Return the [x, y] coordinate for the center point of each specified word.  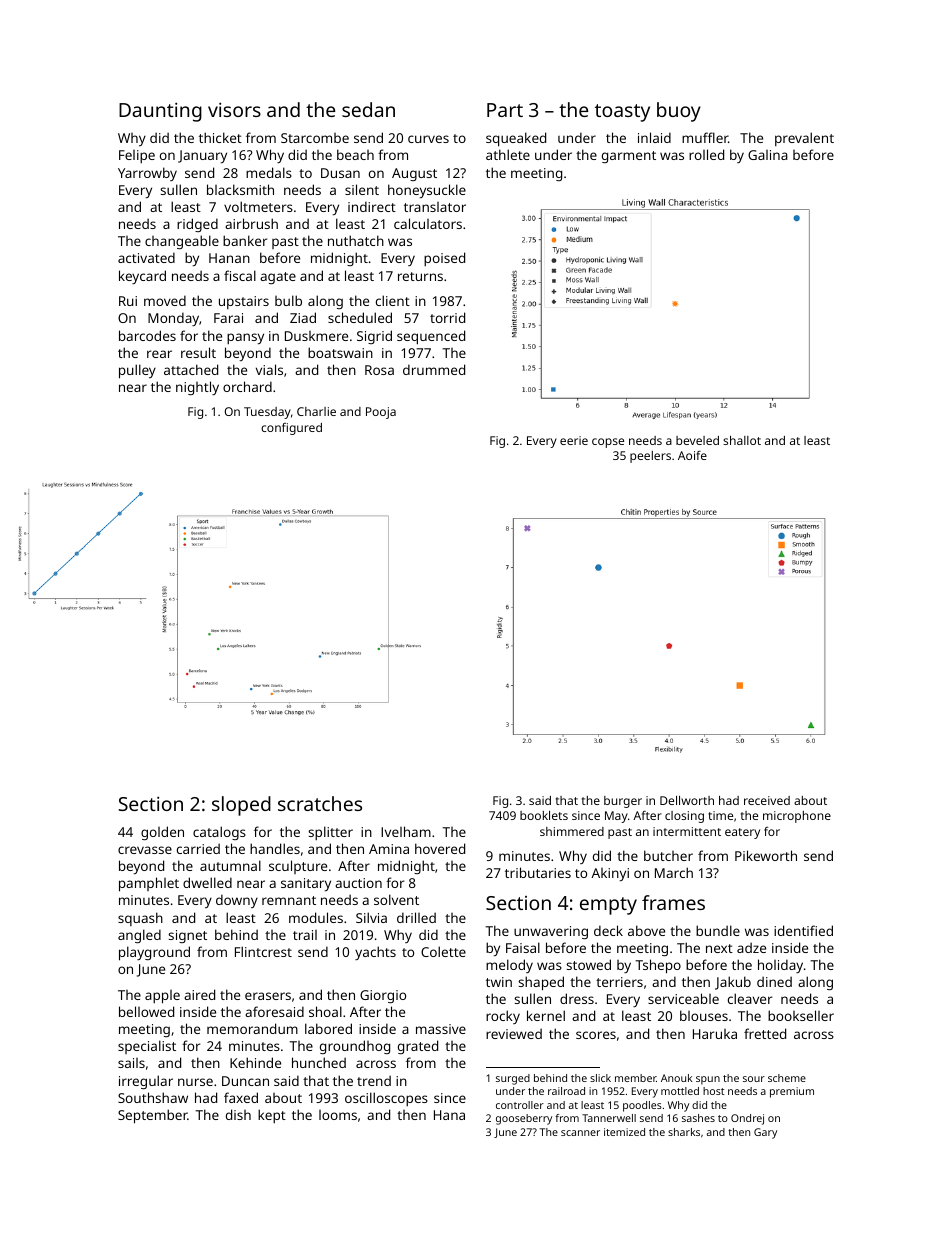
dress [577, 998]
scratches [320, 803]
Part [505, 110]
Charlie [316, 411]
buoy [679, 112]
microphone [797, 817]
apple [162, 997]
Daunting [160, 112]
